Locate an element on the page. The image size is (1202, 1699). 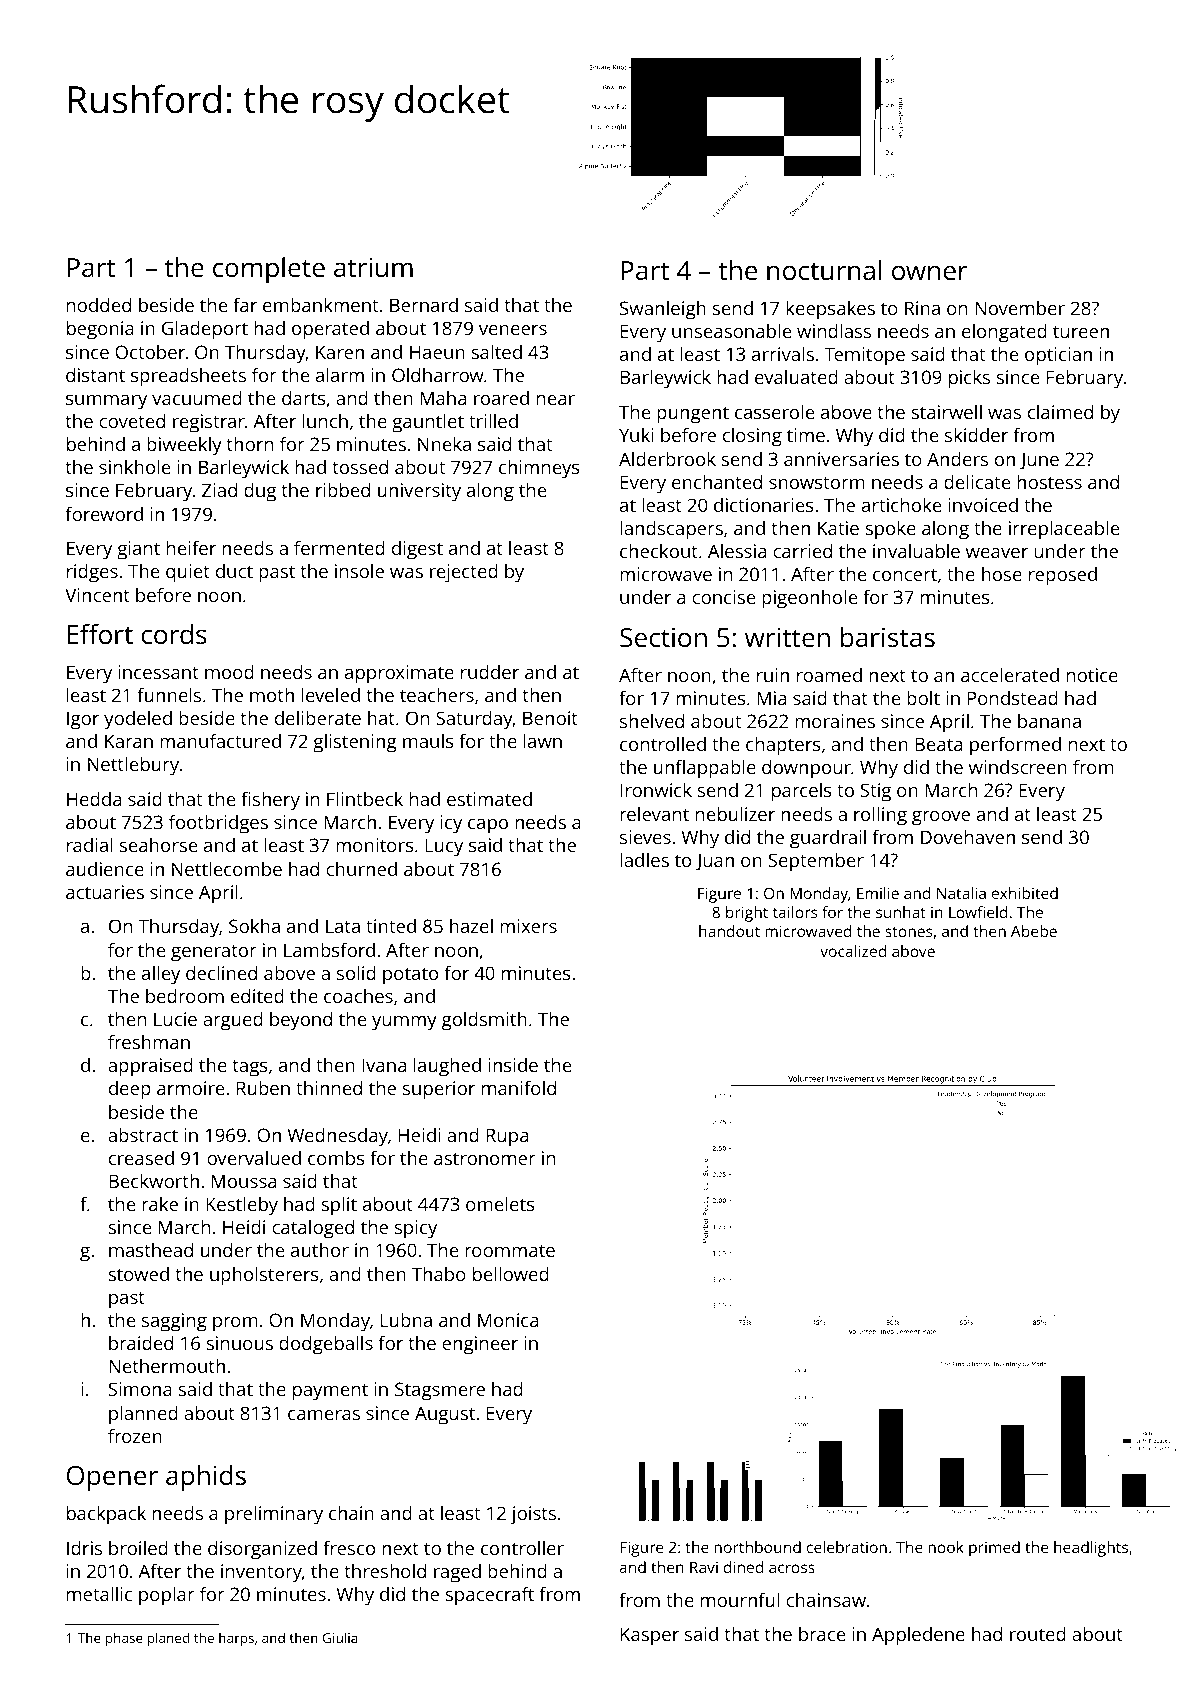
harps is located at coordinates (236, 1640).
